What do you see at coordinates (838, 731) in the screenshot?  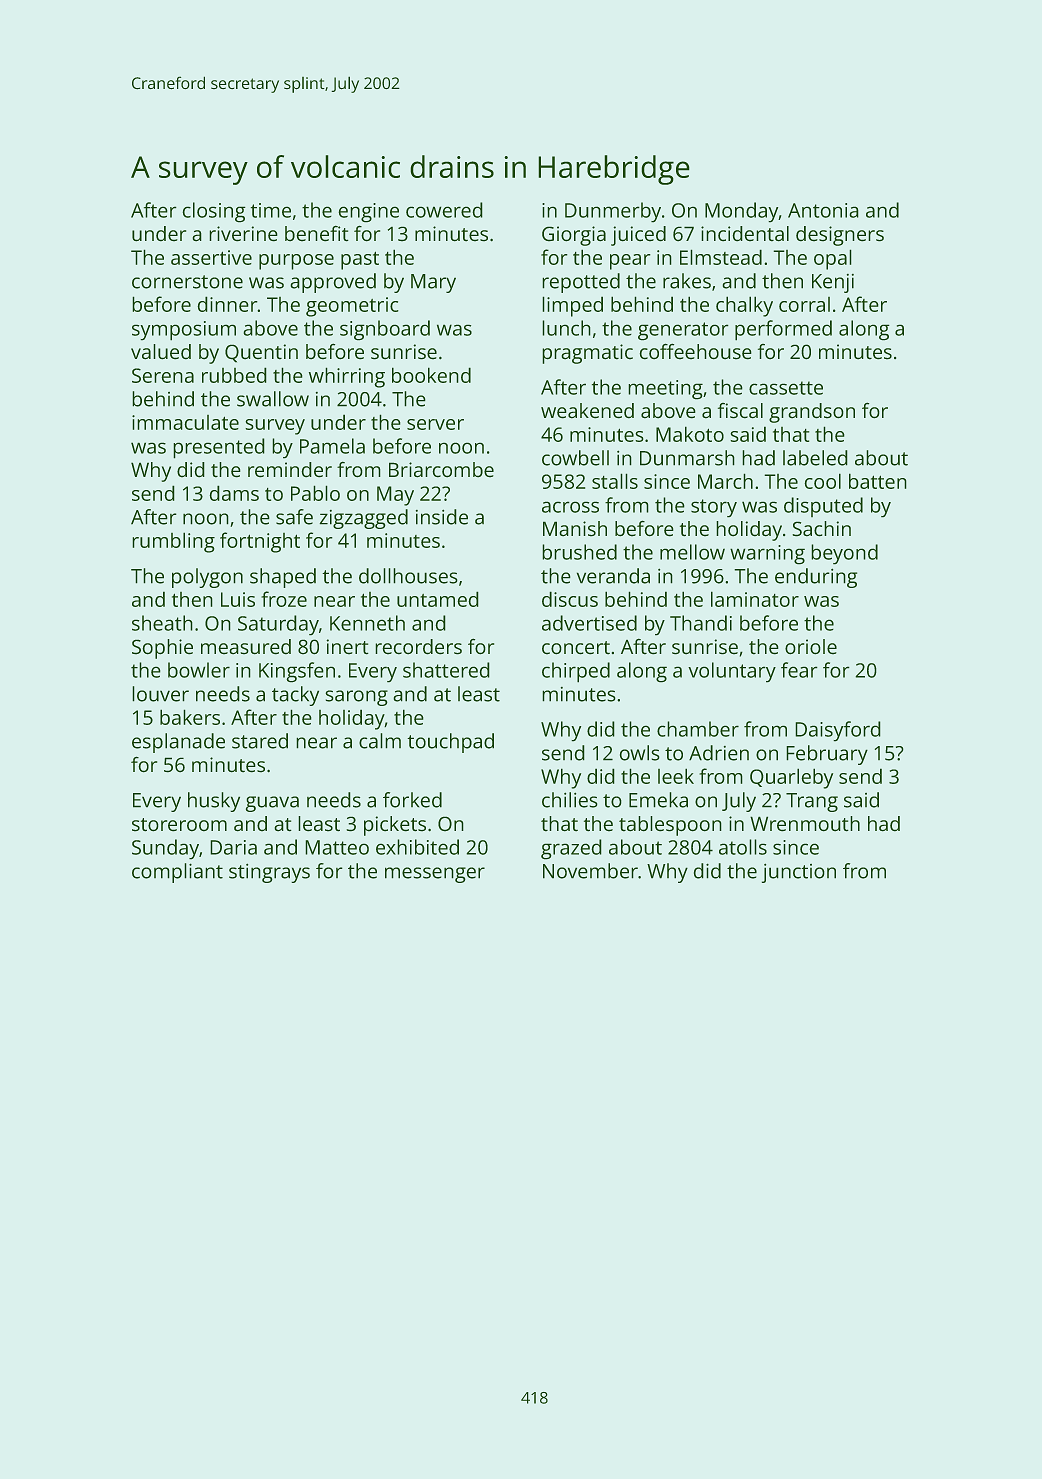 I see `Daisyford` at bounding box center [838, 731].
